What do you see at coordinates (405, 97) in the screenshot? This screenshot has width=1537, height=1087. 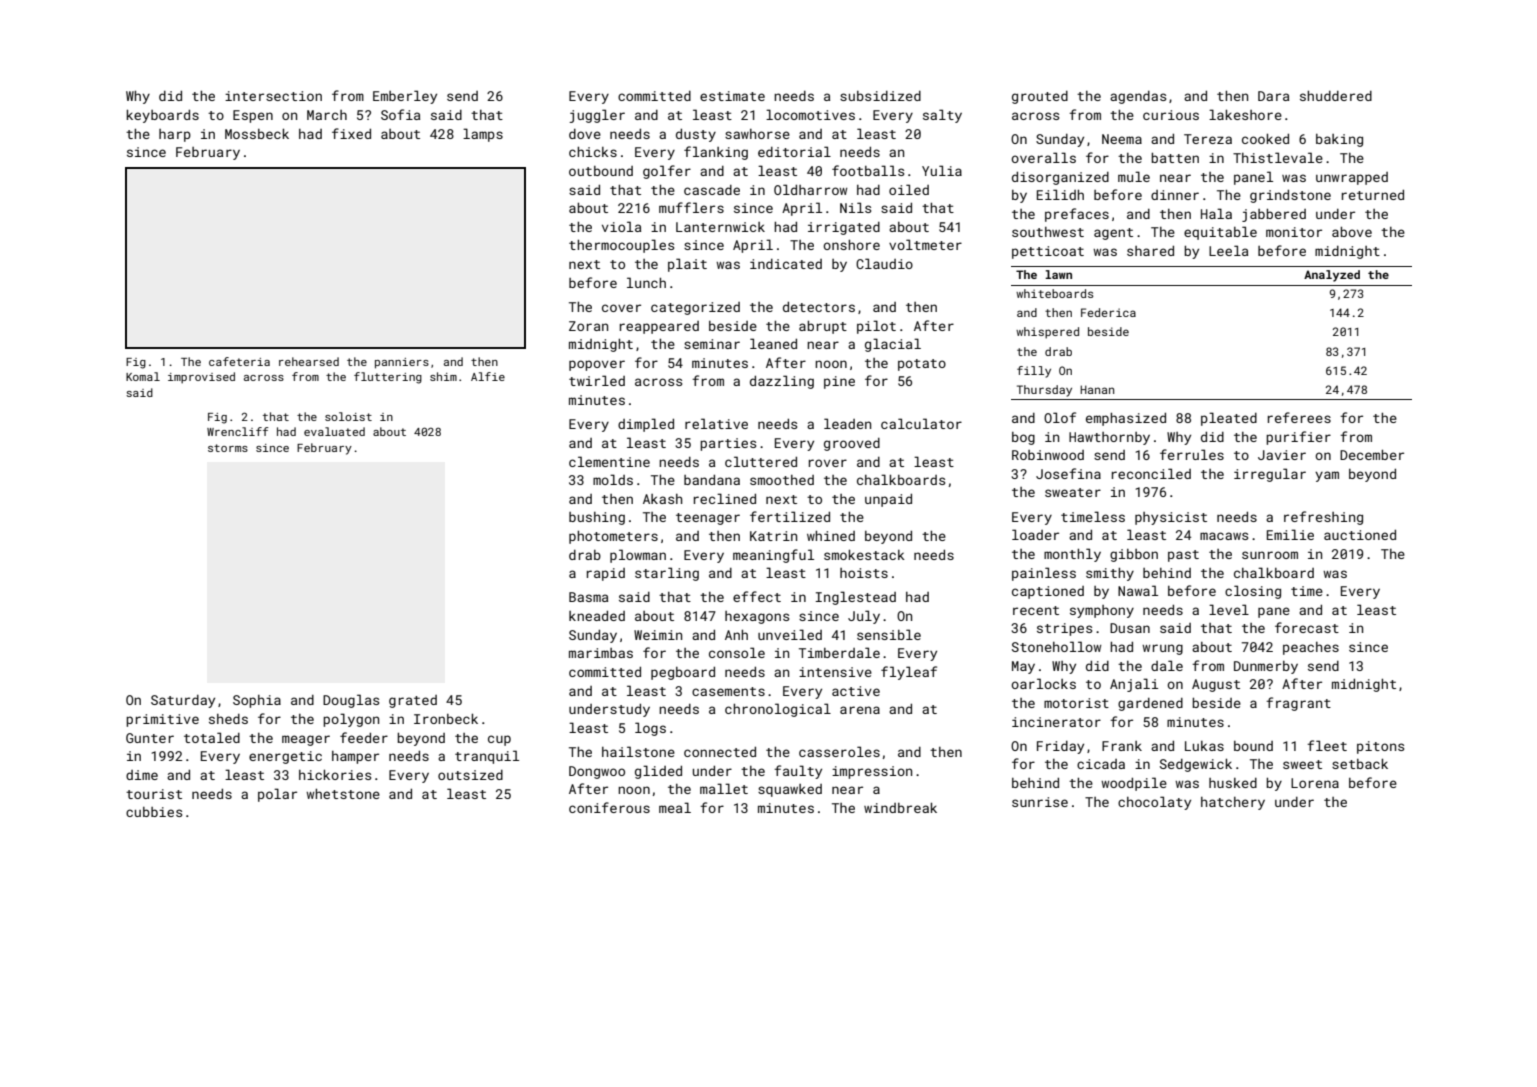 I see `Emberley` at bounding box center [405, 97].
